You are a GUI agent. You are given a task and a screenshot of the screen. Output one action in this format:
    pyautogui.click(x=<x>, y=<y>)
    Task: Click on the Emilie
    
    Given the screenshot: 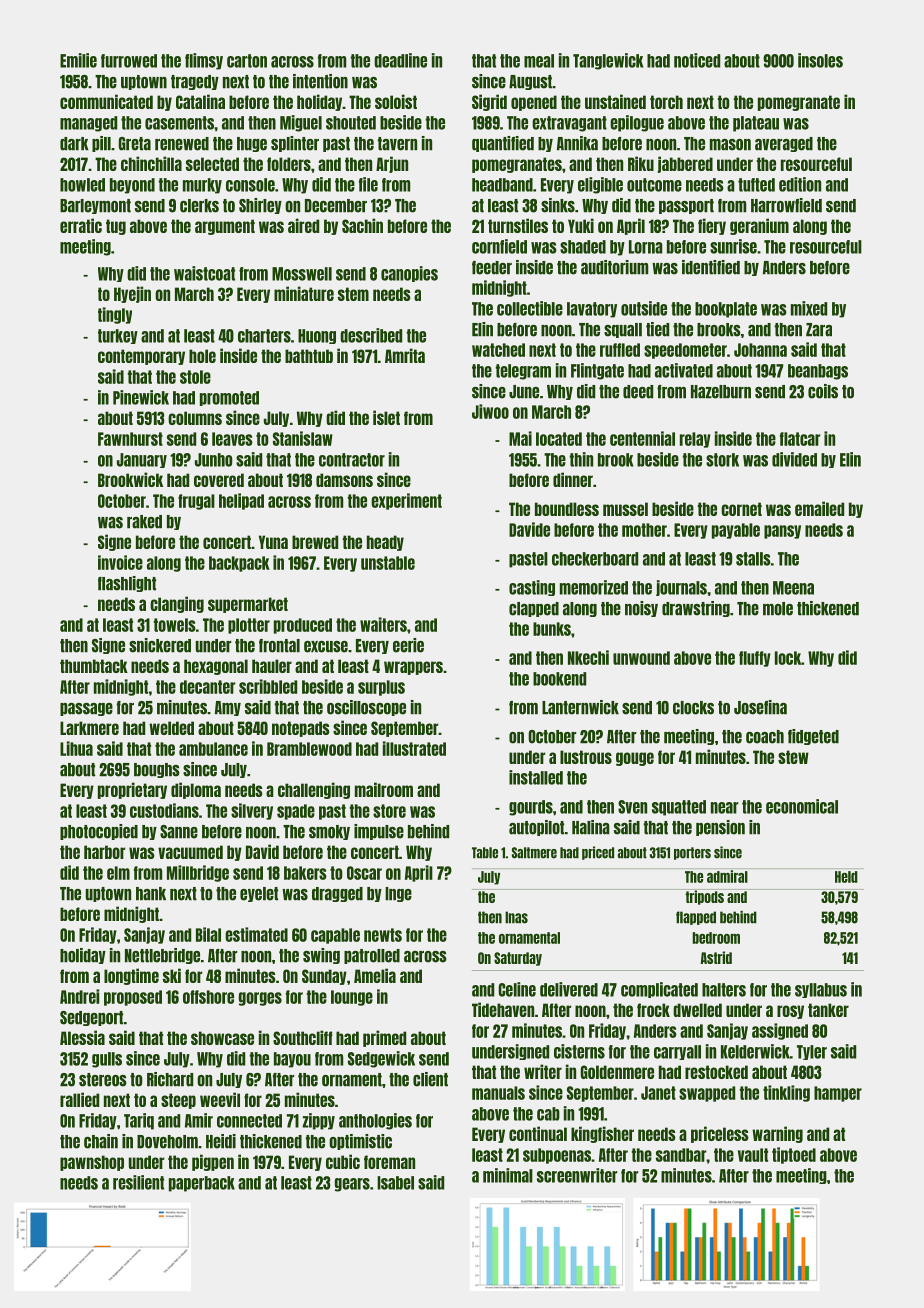 What is the action you would take?
    pyautogui.click(x=78, y=60)
